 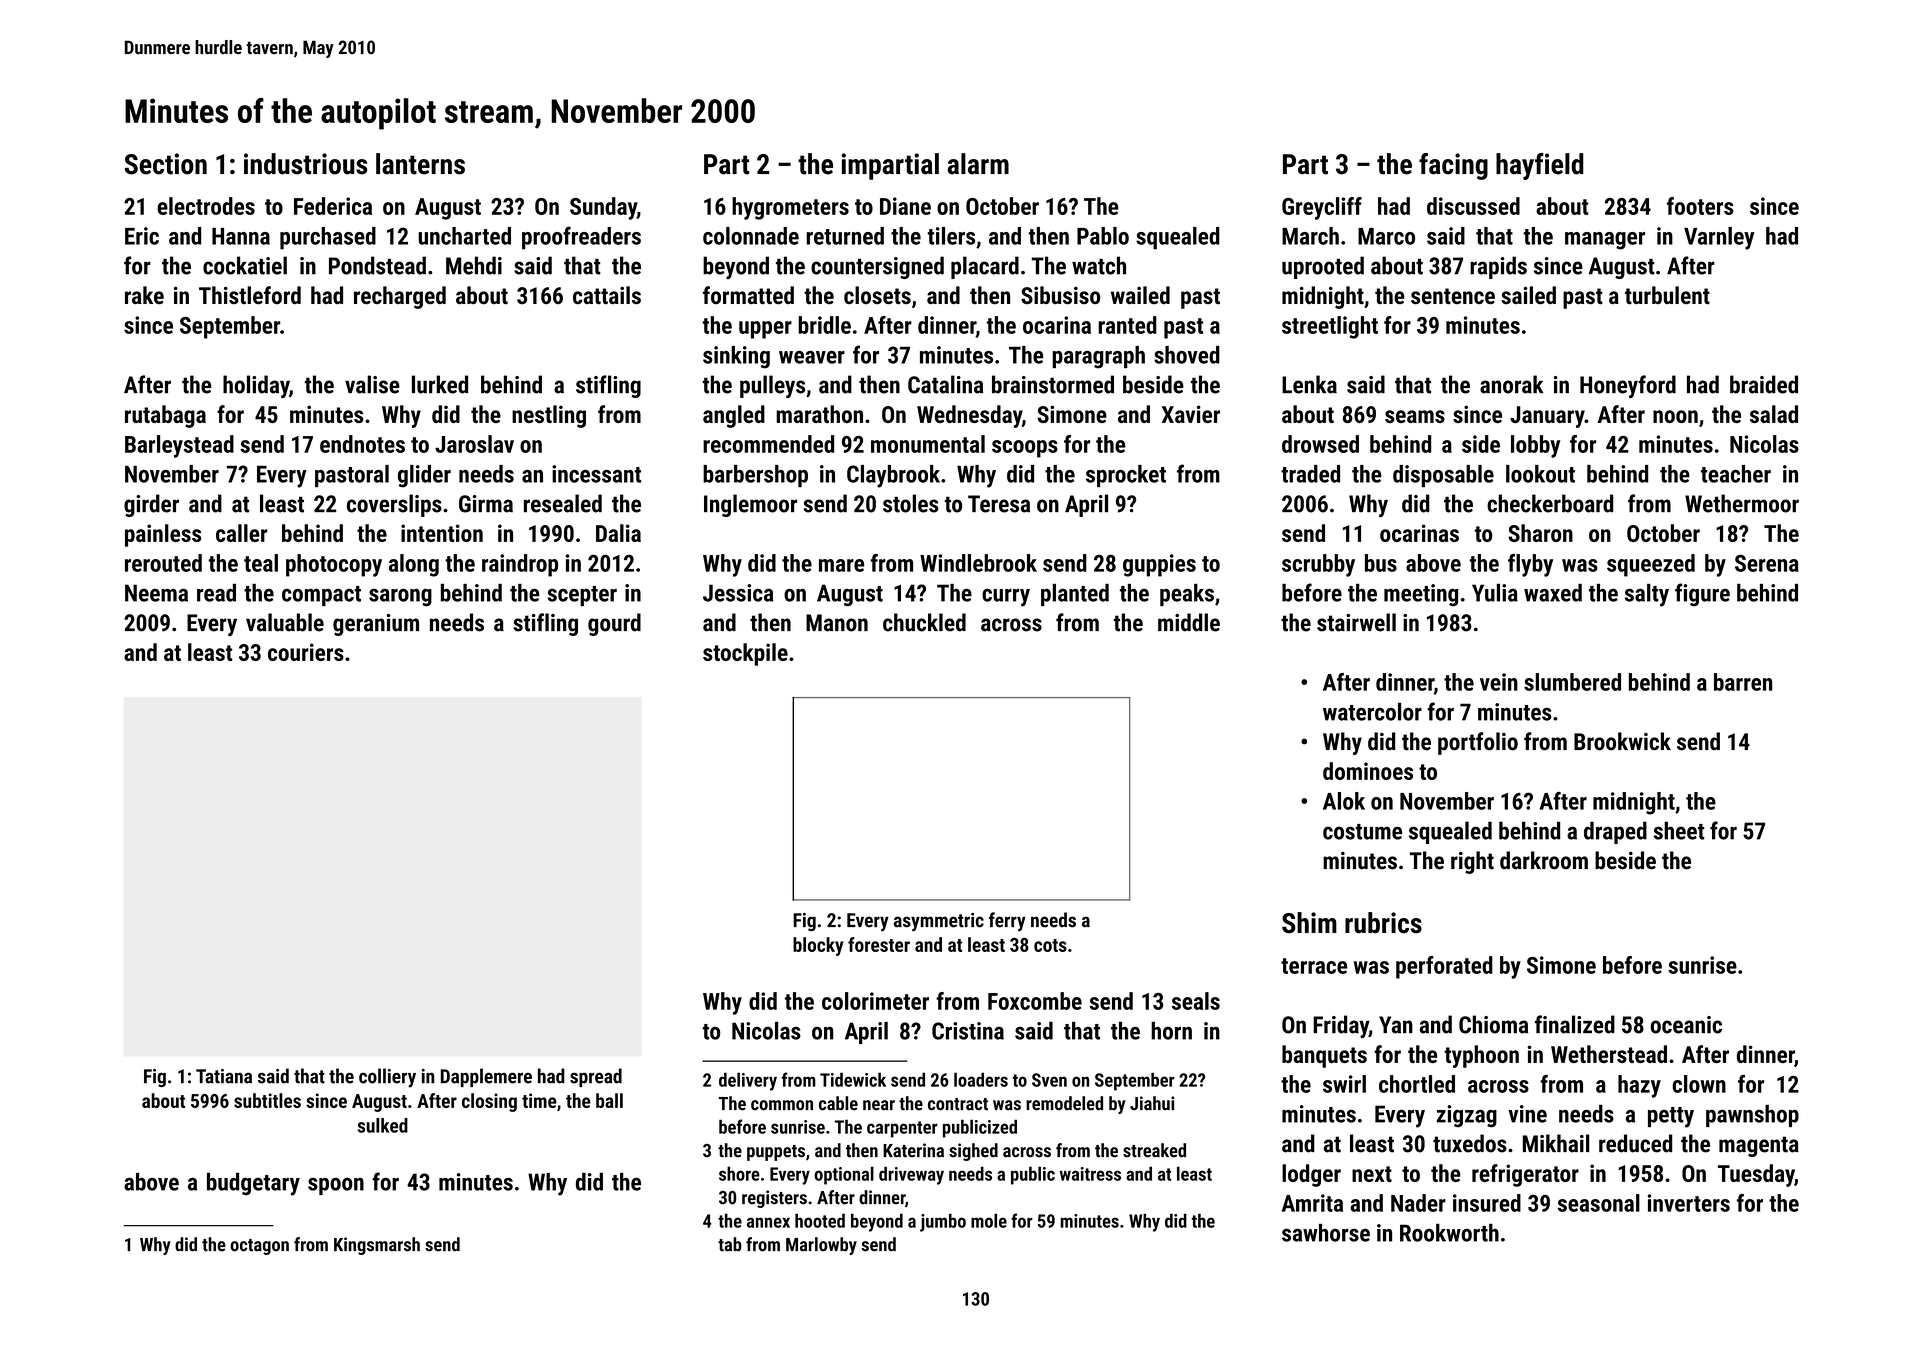 What do you see at coordinates (1544, 860) in the screenshot?
I see `darkroom` at bounding box center [1544, 860].
